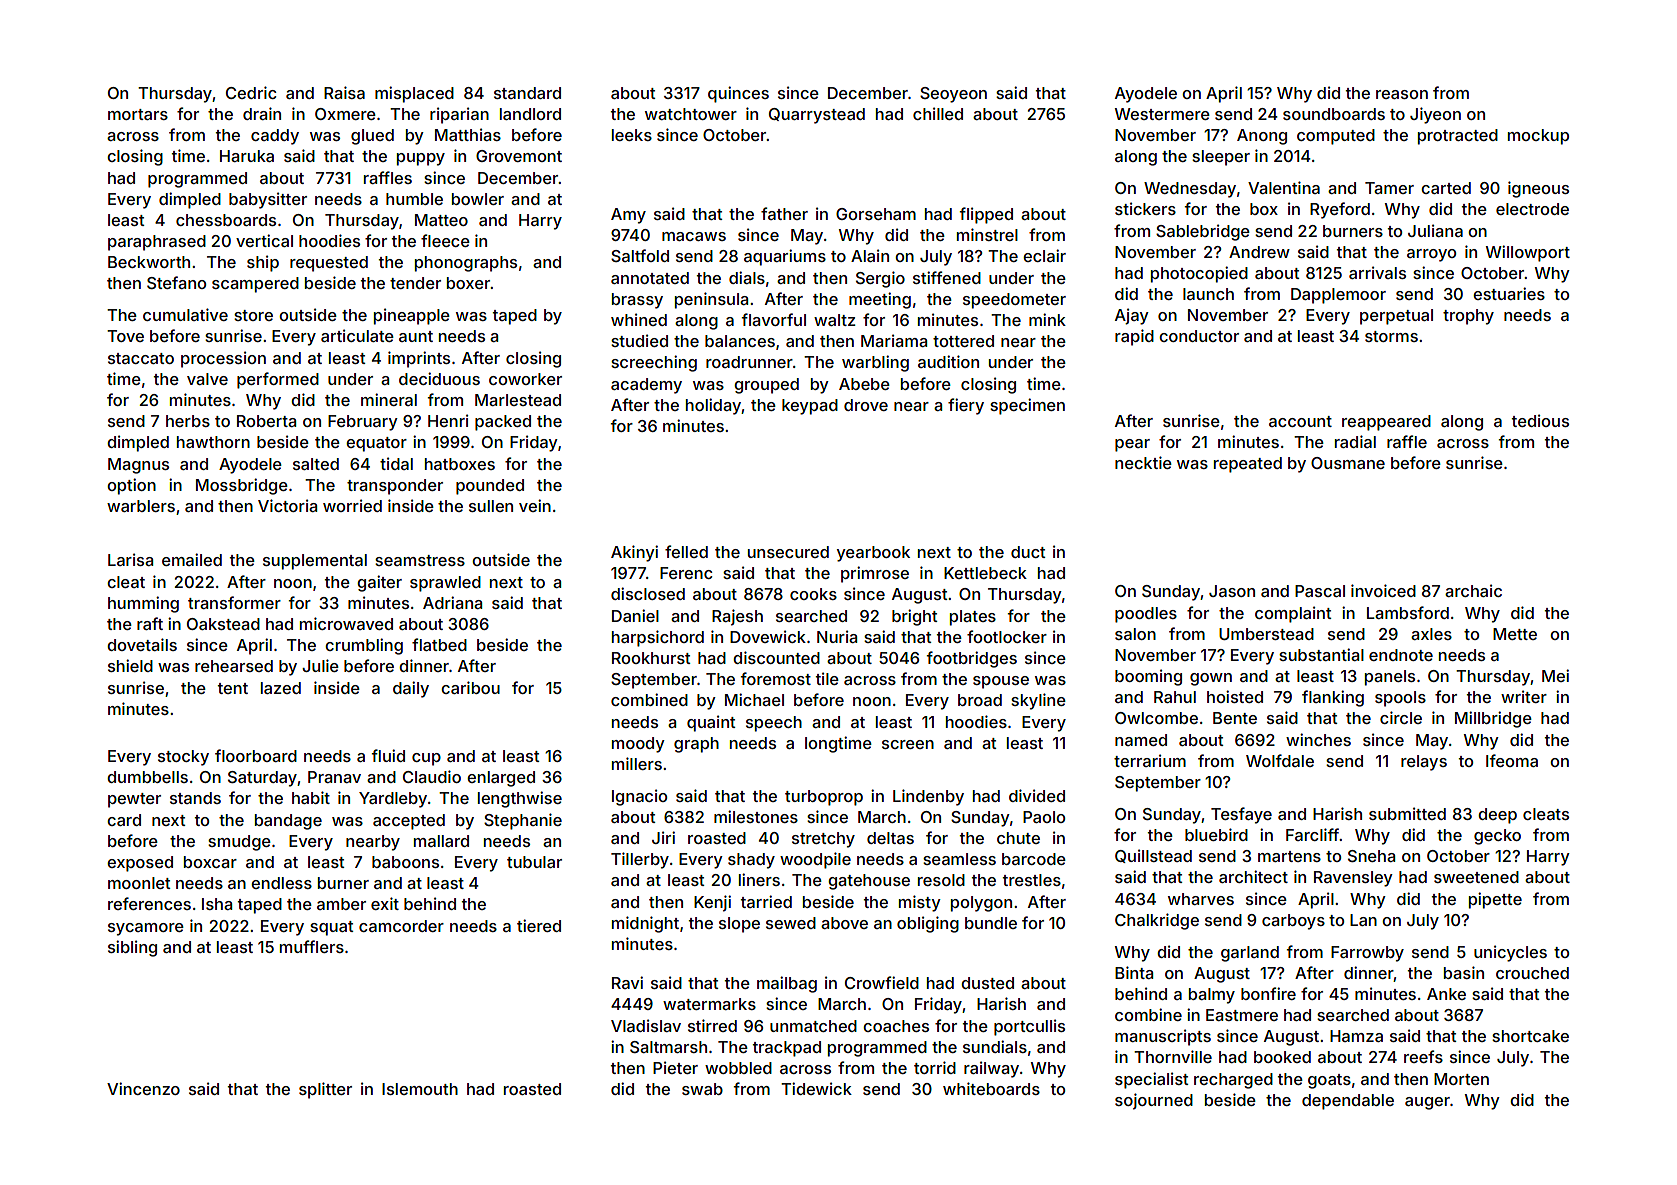 The image size is (1677, 1185). Describe the element at coordinates (751, 861) in the image. I see `shady` at that location.
